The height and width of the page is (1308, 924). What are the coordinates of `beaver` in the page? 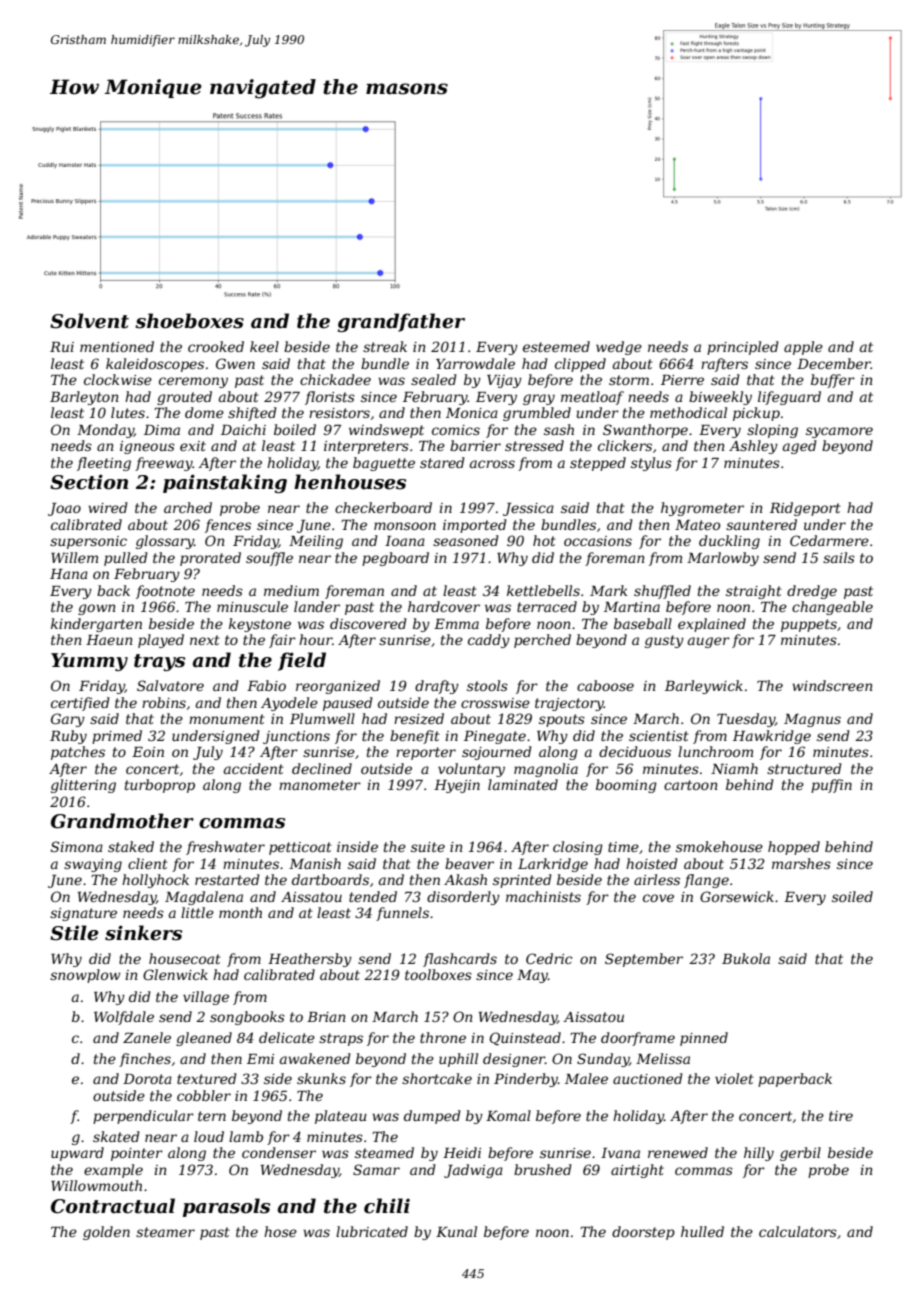 It's located at (469, 863).
